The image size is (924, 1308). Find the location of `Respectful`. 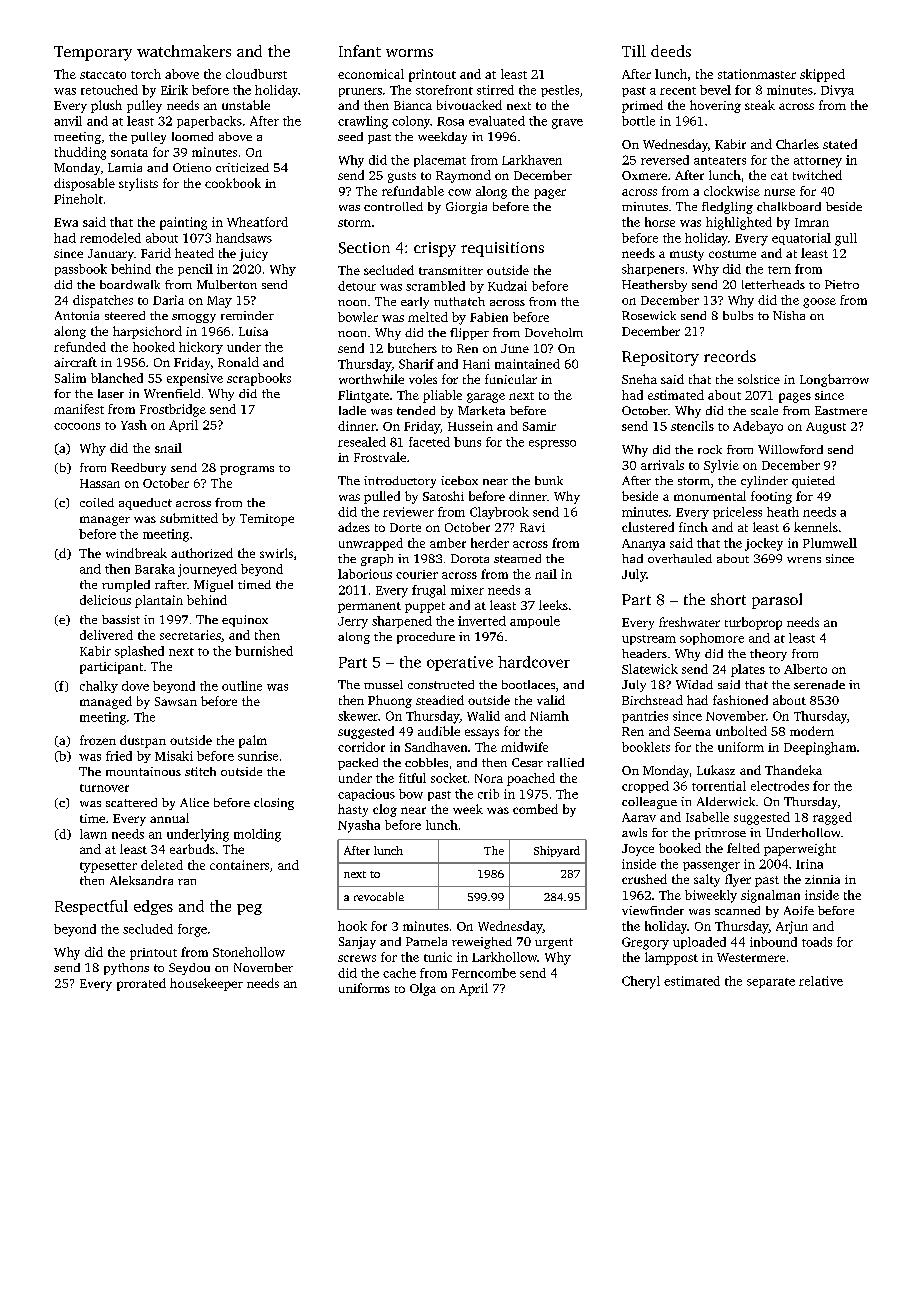

Respectful is located at coordinates (91, 907).
